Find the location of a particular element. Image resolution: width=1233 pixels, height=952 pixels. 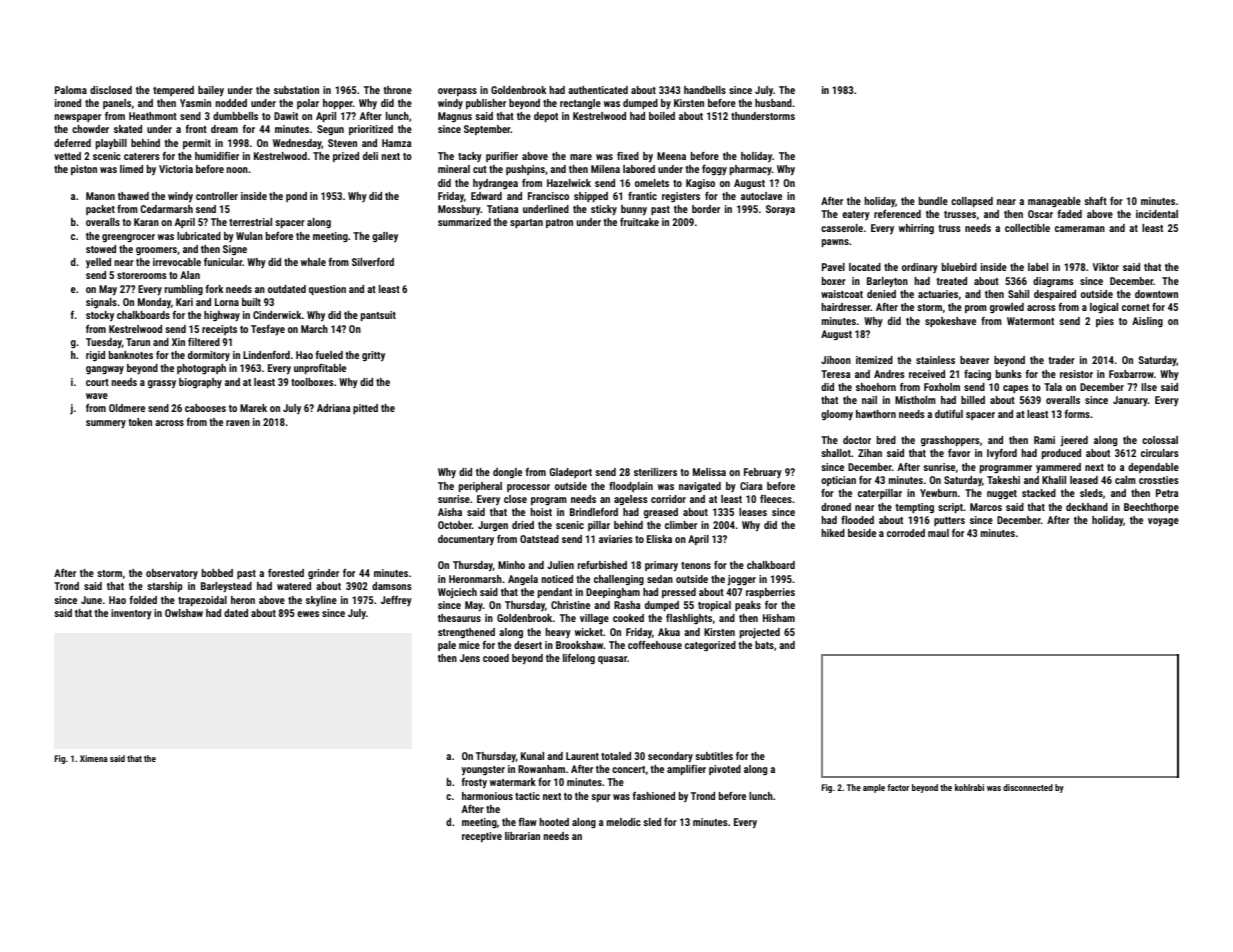

Silverford is located at coordinates (373, 262).
